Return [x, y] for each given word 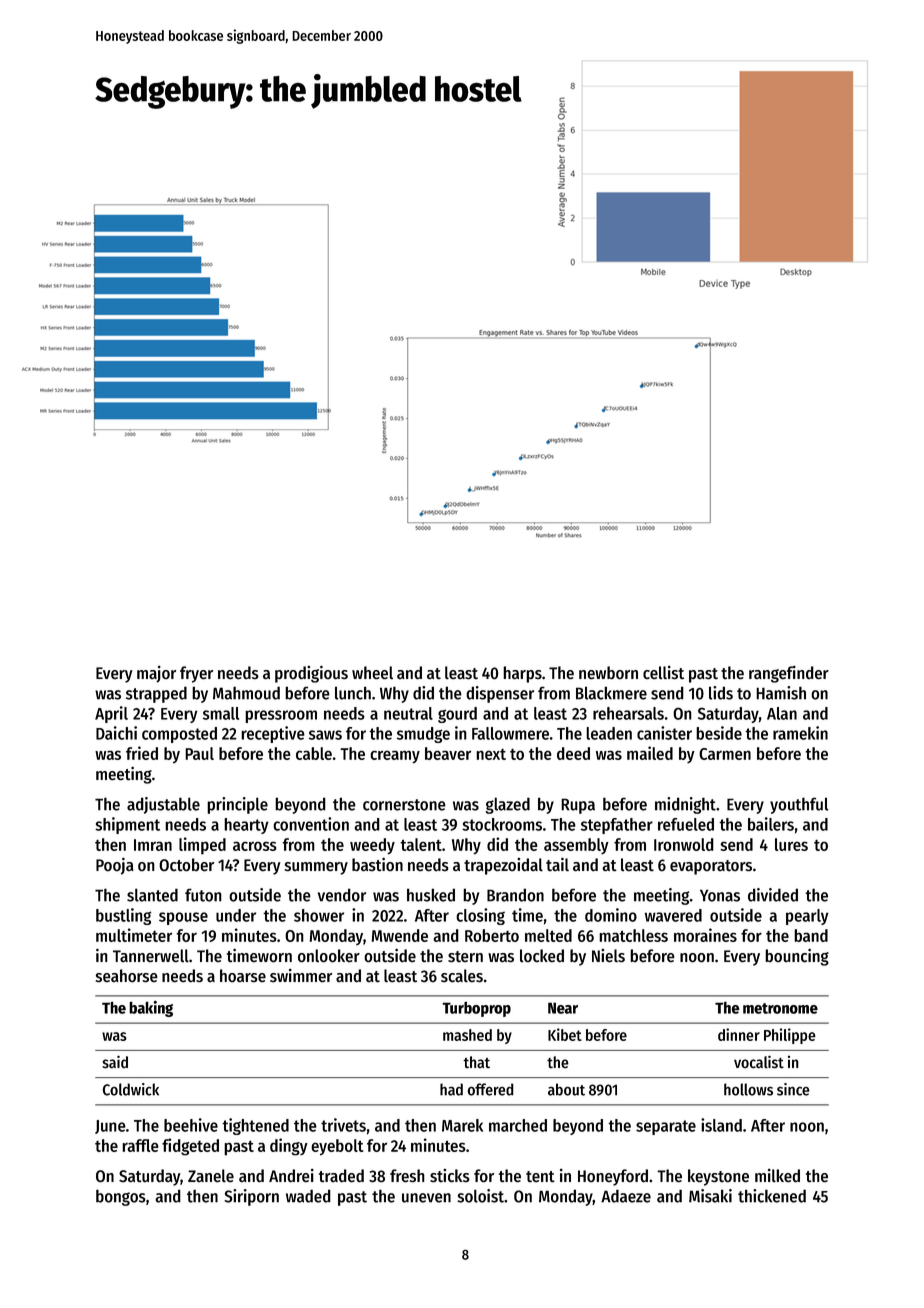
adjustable [163, 805]
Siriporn [252, 1197]
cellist [663, 672]
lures [791, 844]
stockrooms [502, 824]
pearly [807, 917]
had [451, 1089]
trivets [343, 1125]
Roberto [492, 935]
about [566, 1089]
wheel [372, 673]
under [236, 915]
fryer [196, 674]
